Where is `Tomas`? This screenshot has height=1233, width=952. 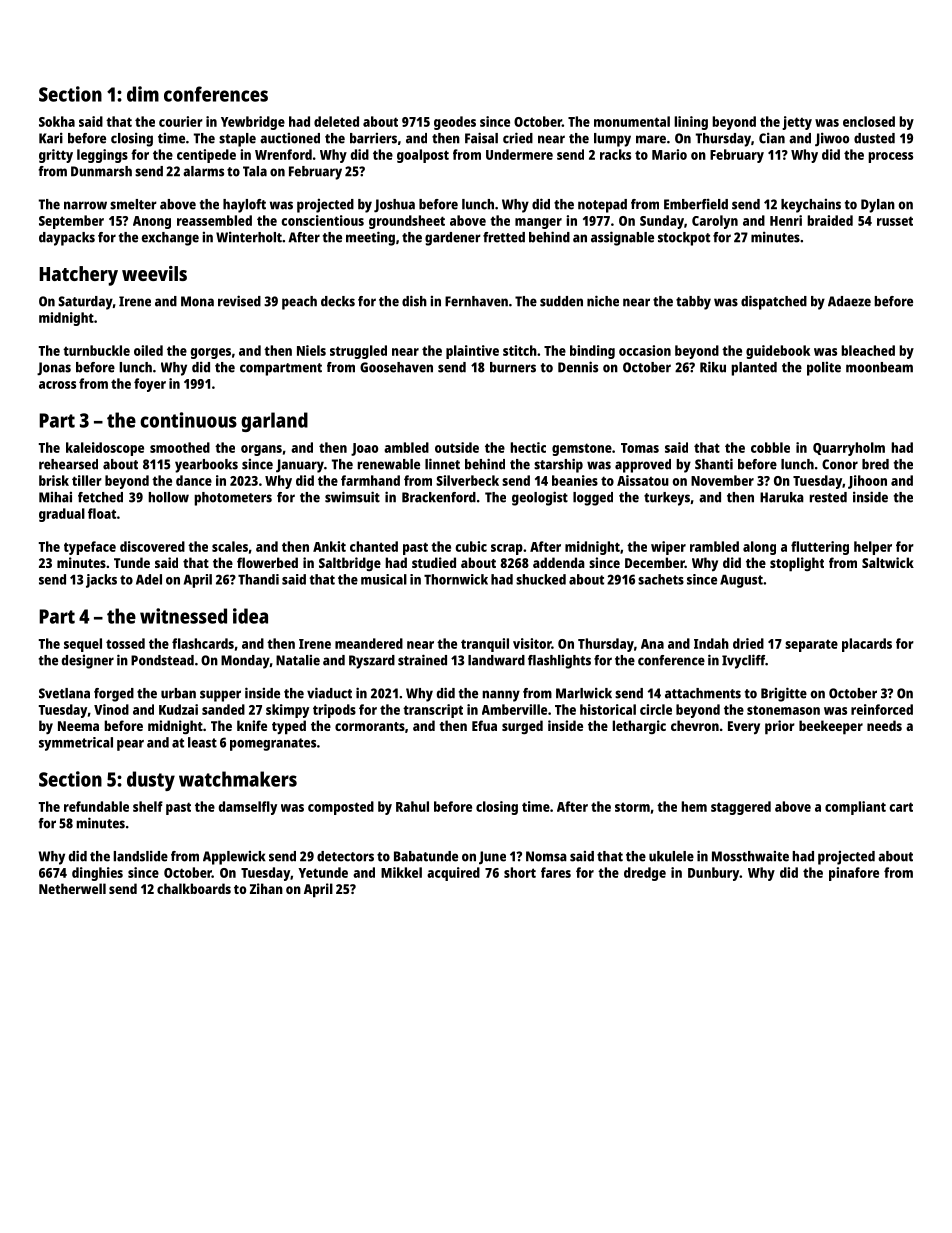
Tomas is located at coordinates (640, 448).
